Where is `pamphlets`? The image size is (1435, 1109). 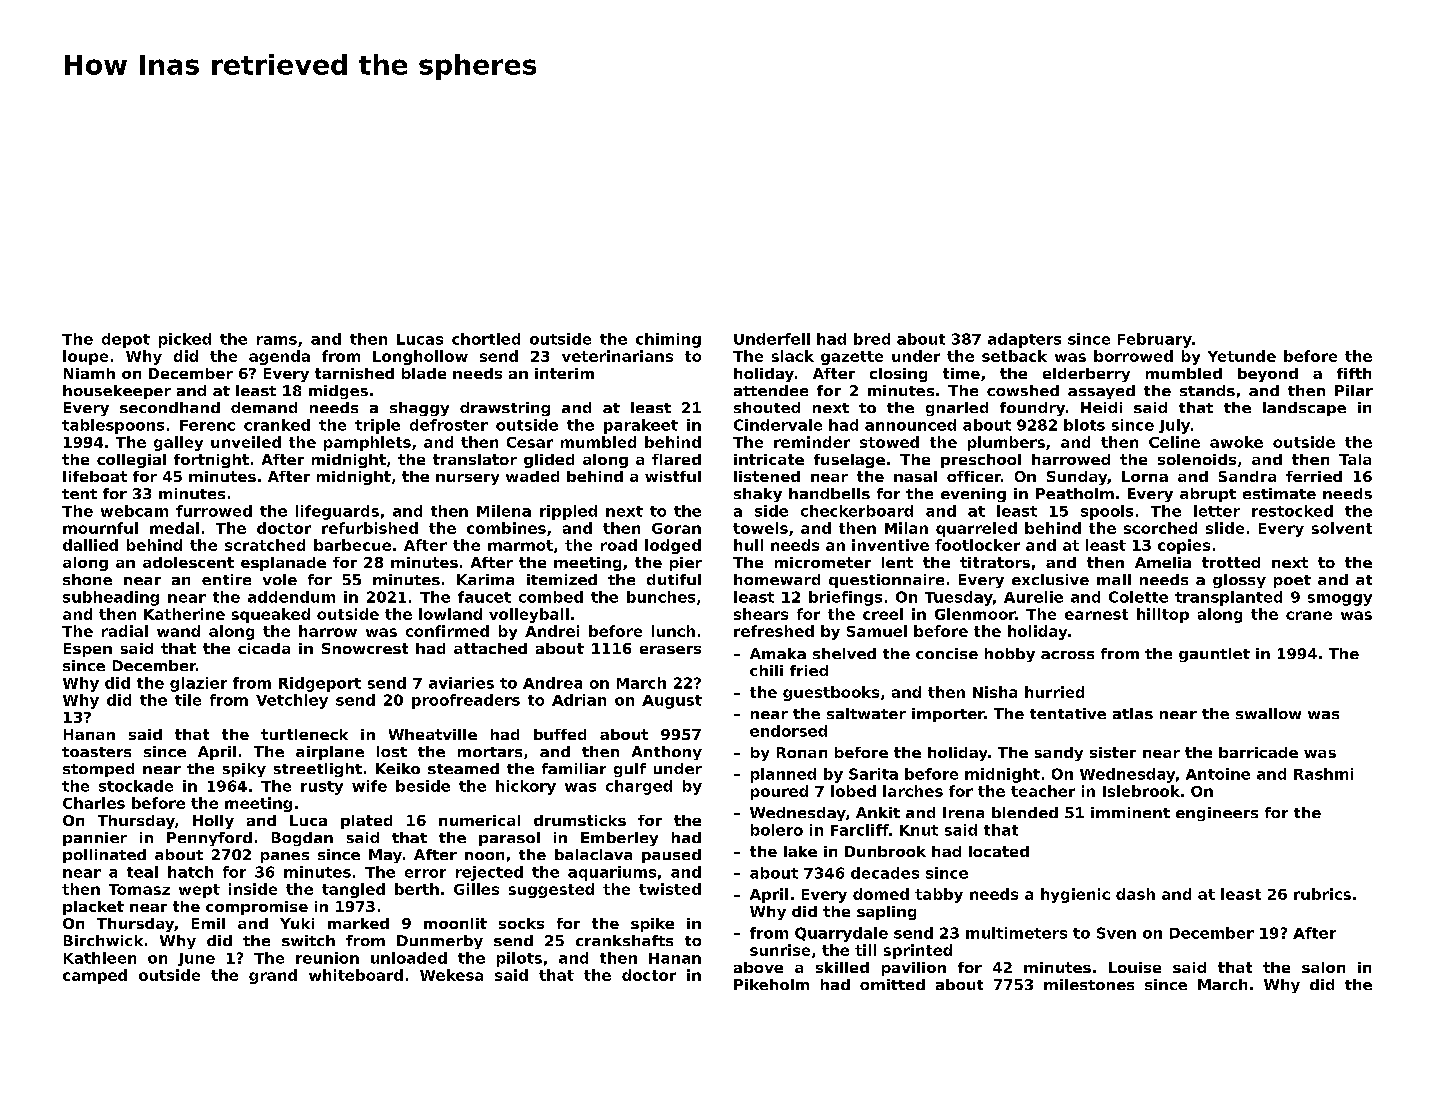
pamphlets is located at coordinates (367, 443).
